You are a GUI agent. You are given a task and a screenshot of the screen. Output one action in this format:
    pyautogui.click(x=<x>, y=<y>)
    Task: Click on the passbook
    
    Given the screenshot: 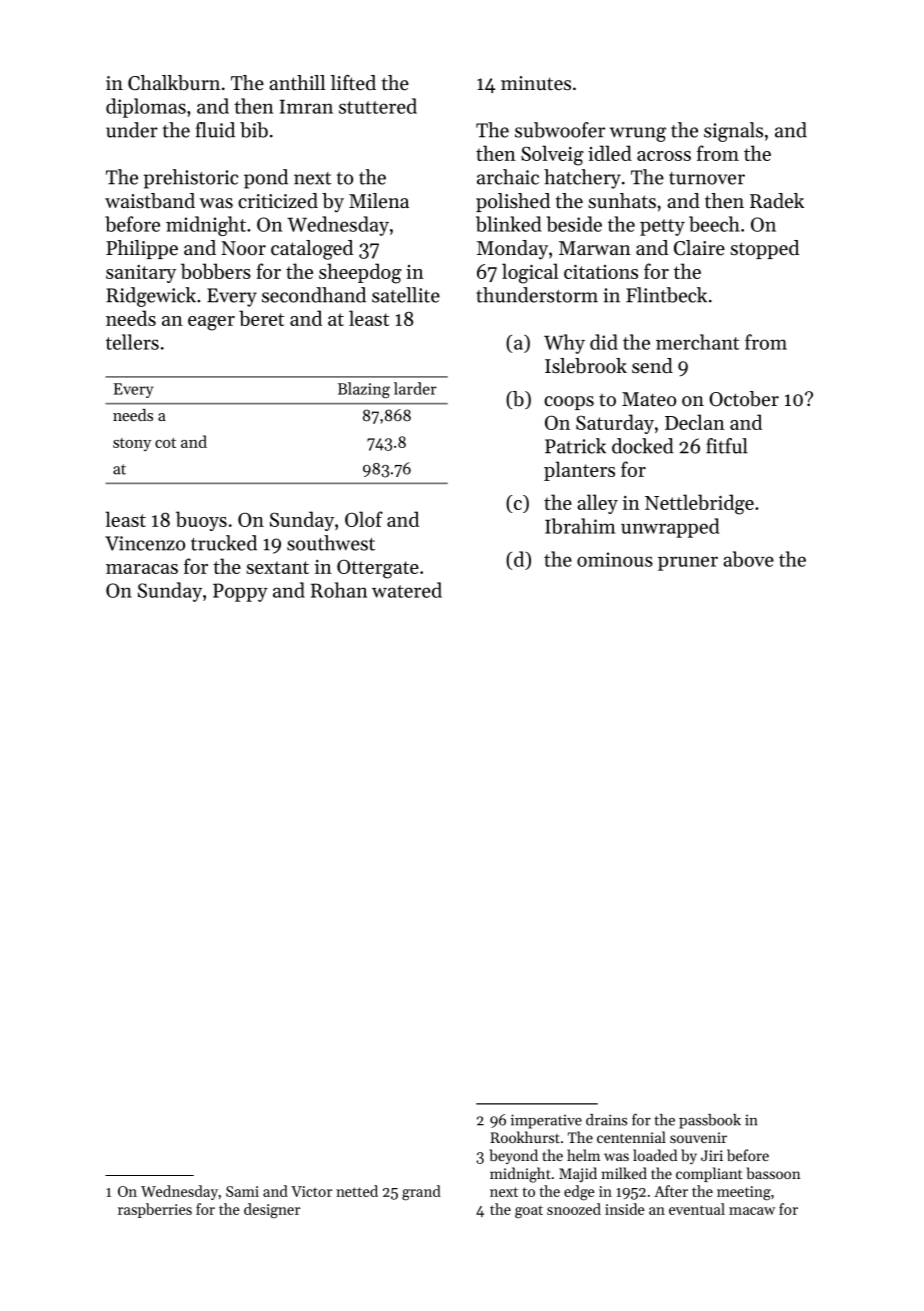 What is the action you would take?
    pyautogui.click(x=710, y=1121)
